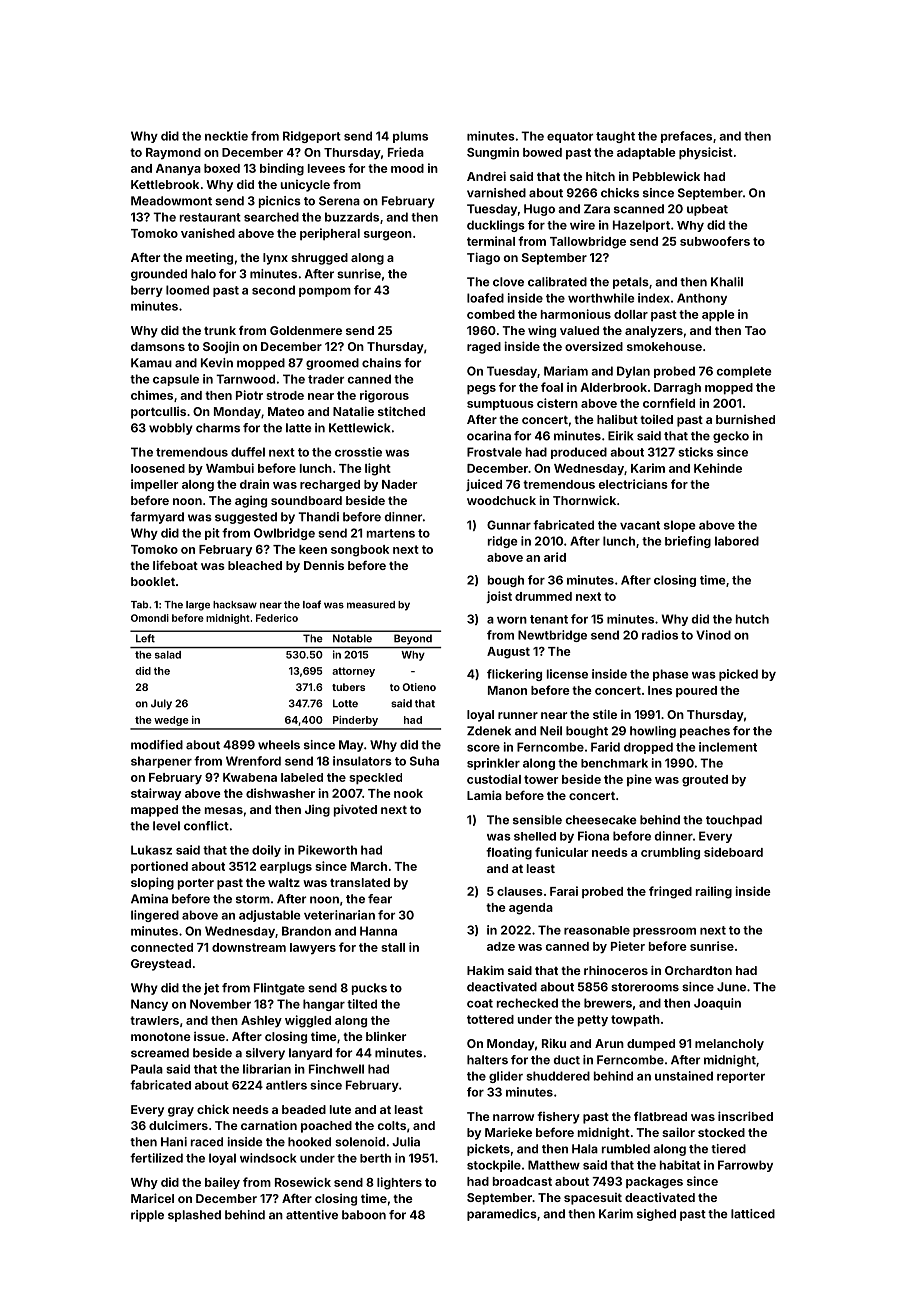 This image has height=1316, width=908. Describe the element at coordinates (731, 437) in the image. I see `gecko` at that location.
